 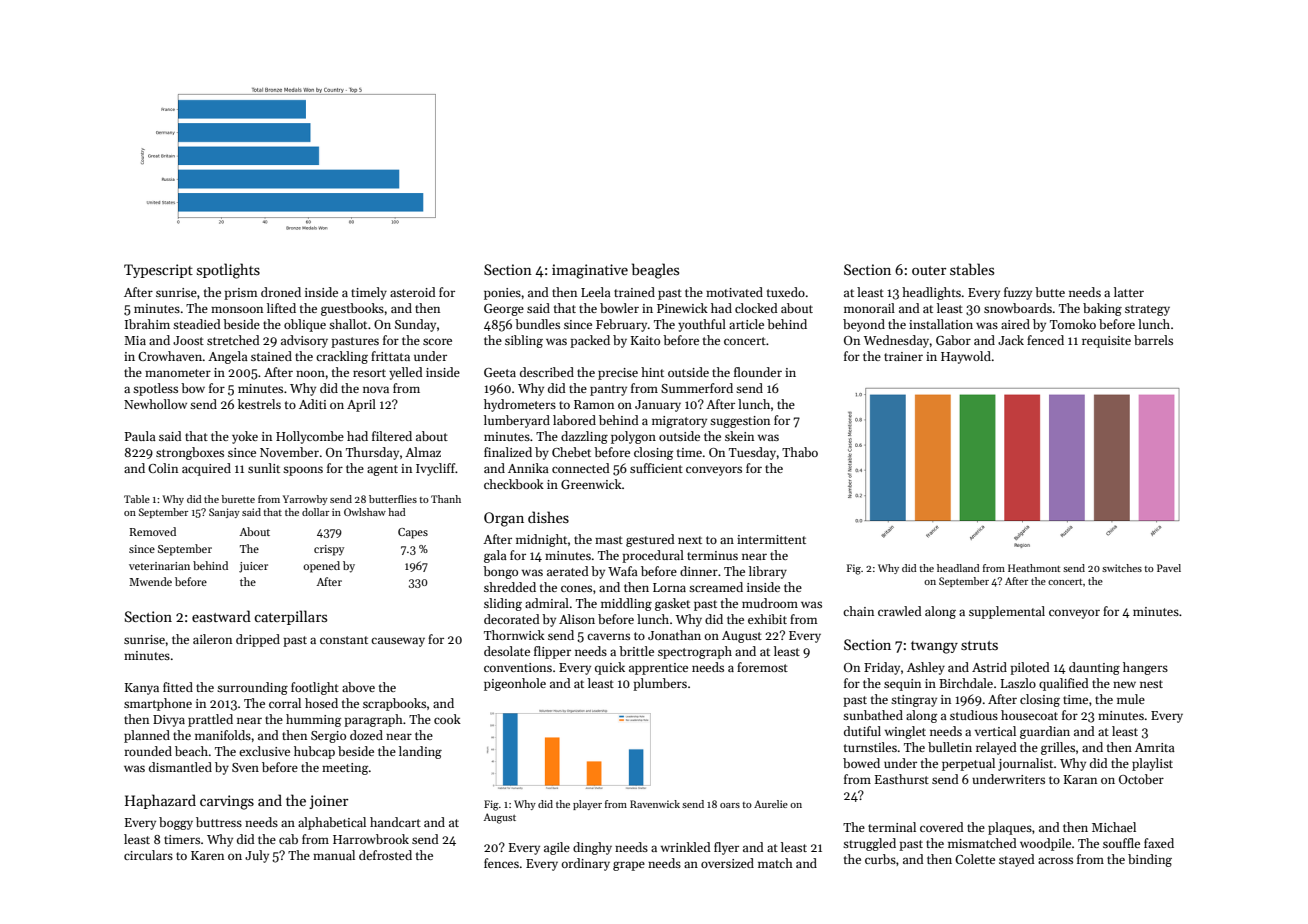 I want to click on barrels, so click(x=1153, y=340).
